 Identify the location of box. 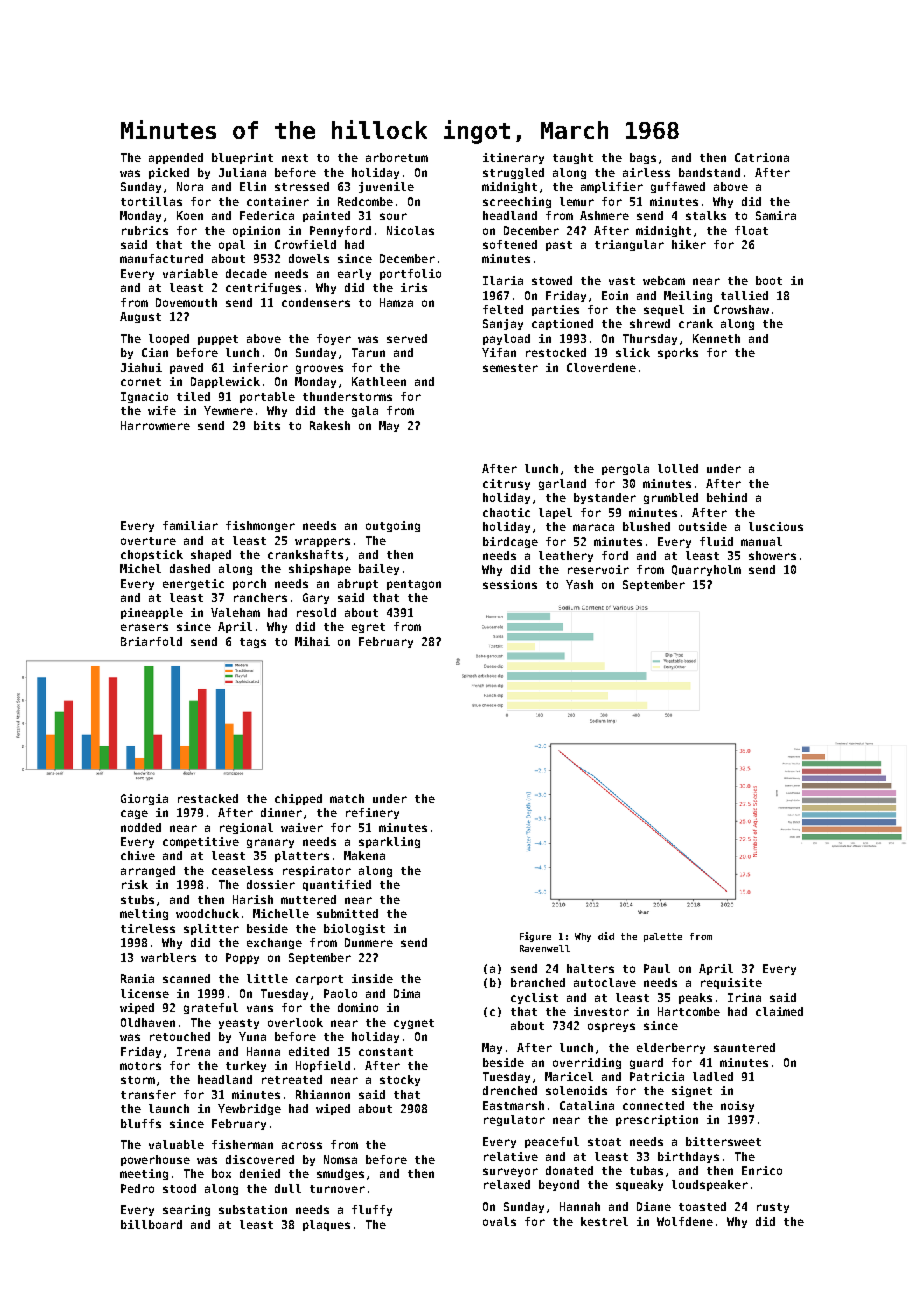
(221, 1173).
